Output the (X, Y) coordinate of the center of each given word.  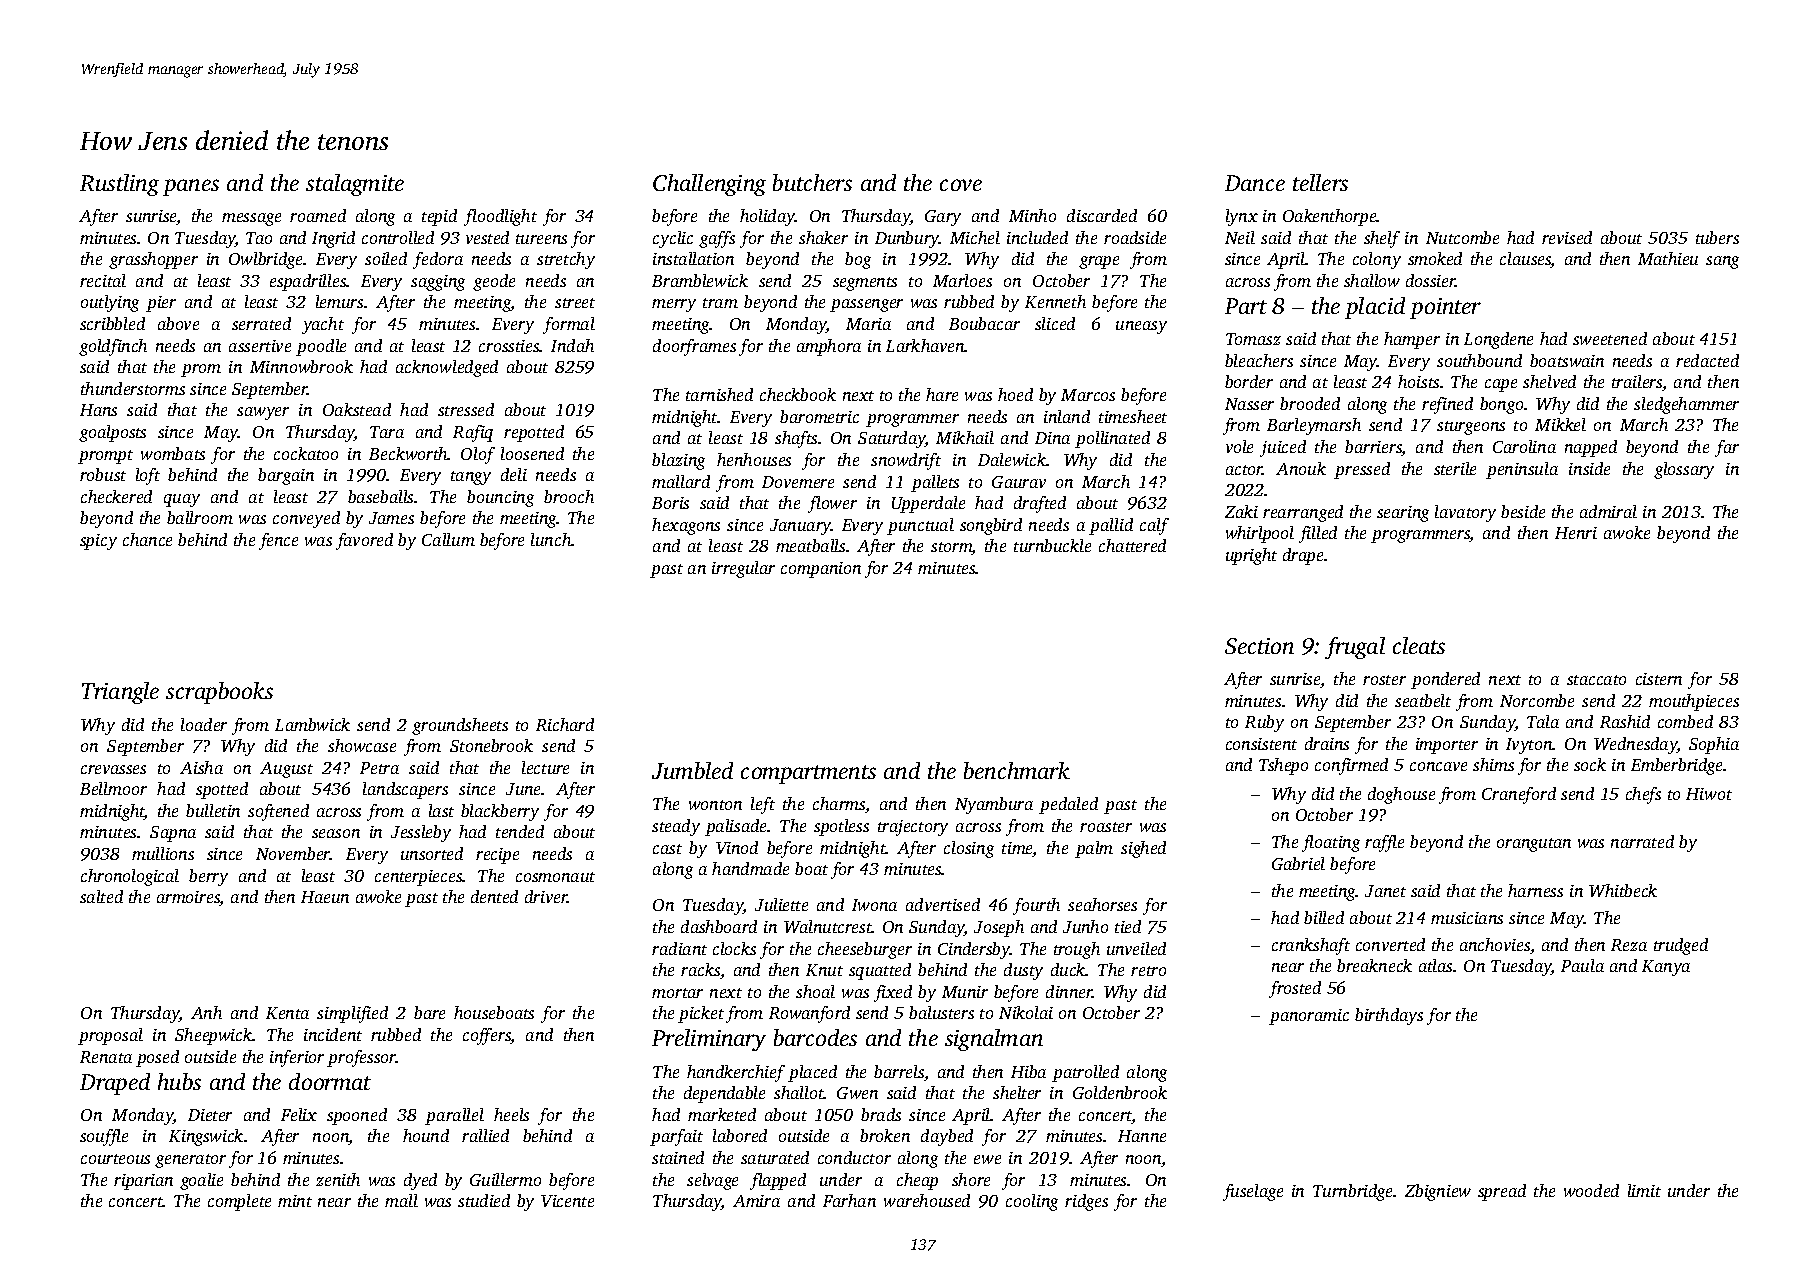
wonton (715, 805)
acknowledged (447, 368)
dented (494, 896)
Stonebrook (491, 745)
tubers (1717, 237)
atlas (1435, 965)
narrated (1642, 841)
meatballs (810, 545)
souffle (104, 1137)
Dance (1255, 183)
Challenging (709, 185)
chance (147, 539)
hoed (1015, 394)
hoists (1418, 381)
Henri (1576, 533)
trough (1077, 950)
